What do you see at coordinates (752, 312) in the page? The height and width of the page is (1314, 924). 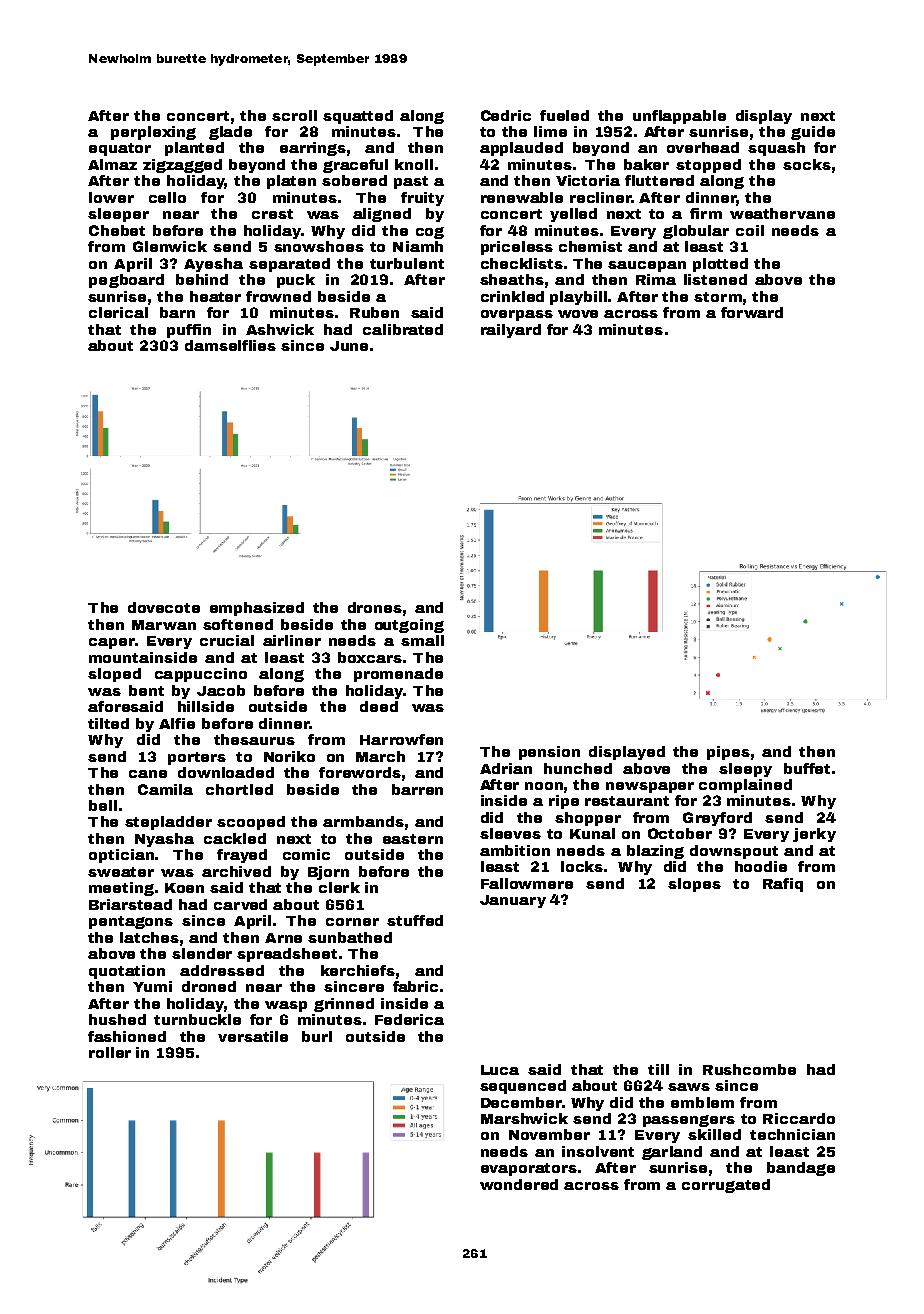 I see `forward` at bounding box center [752, 312].
